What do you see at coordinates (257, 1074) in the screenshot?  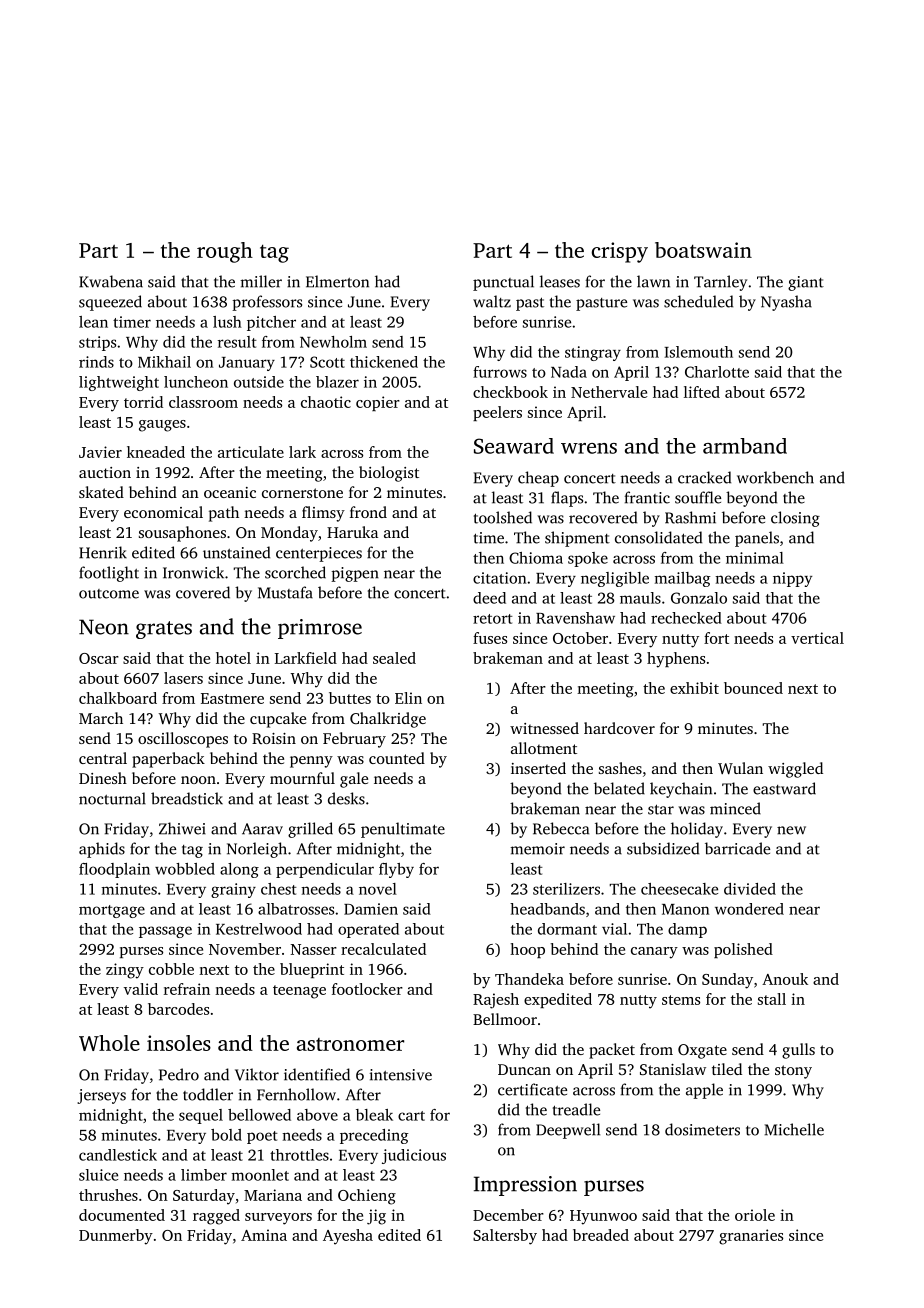 I see `Viktor` at bounding box center [257, 1074].
